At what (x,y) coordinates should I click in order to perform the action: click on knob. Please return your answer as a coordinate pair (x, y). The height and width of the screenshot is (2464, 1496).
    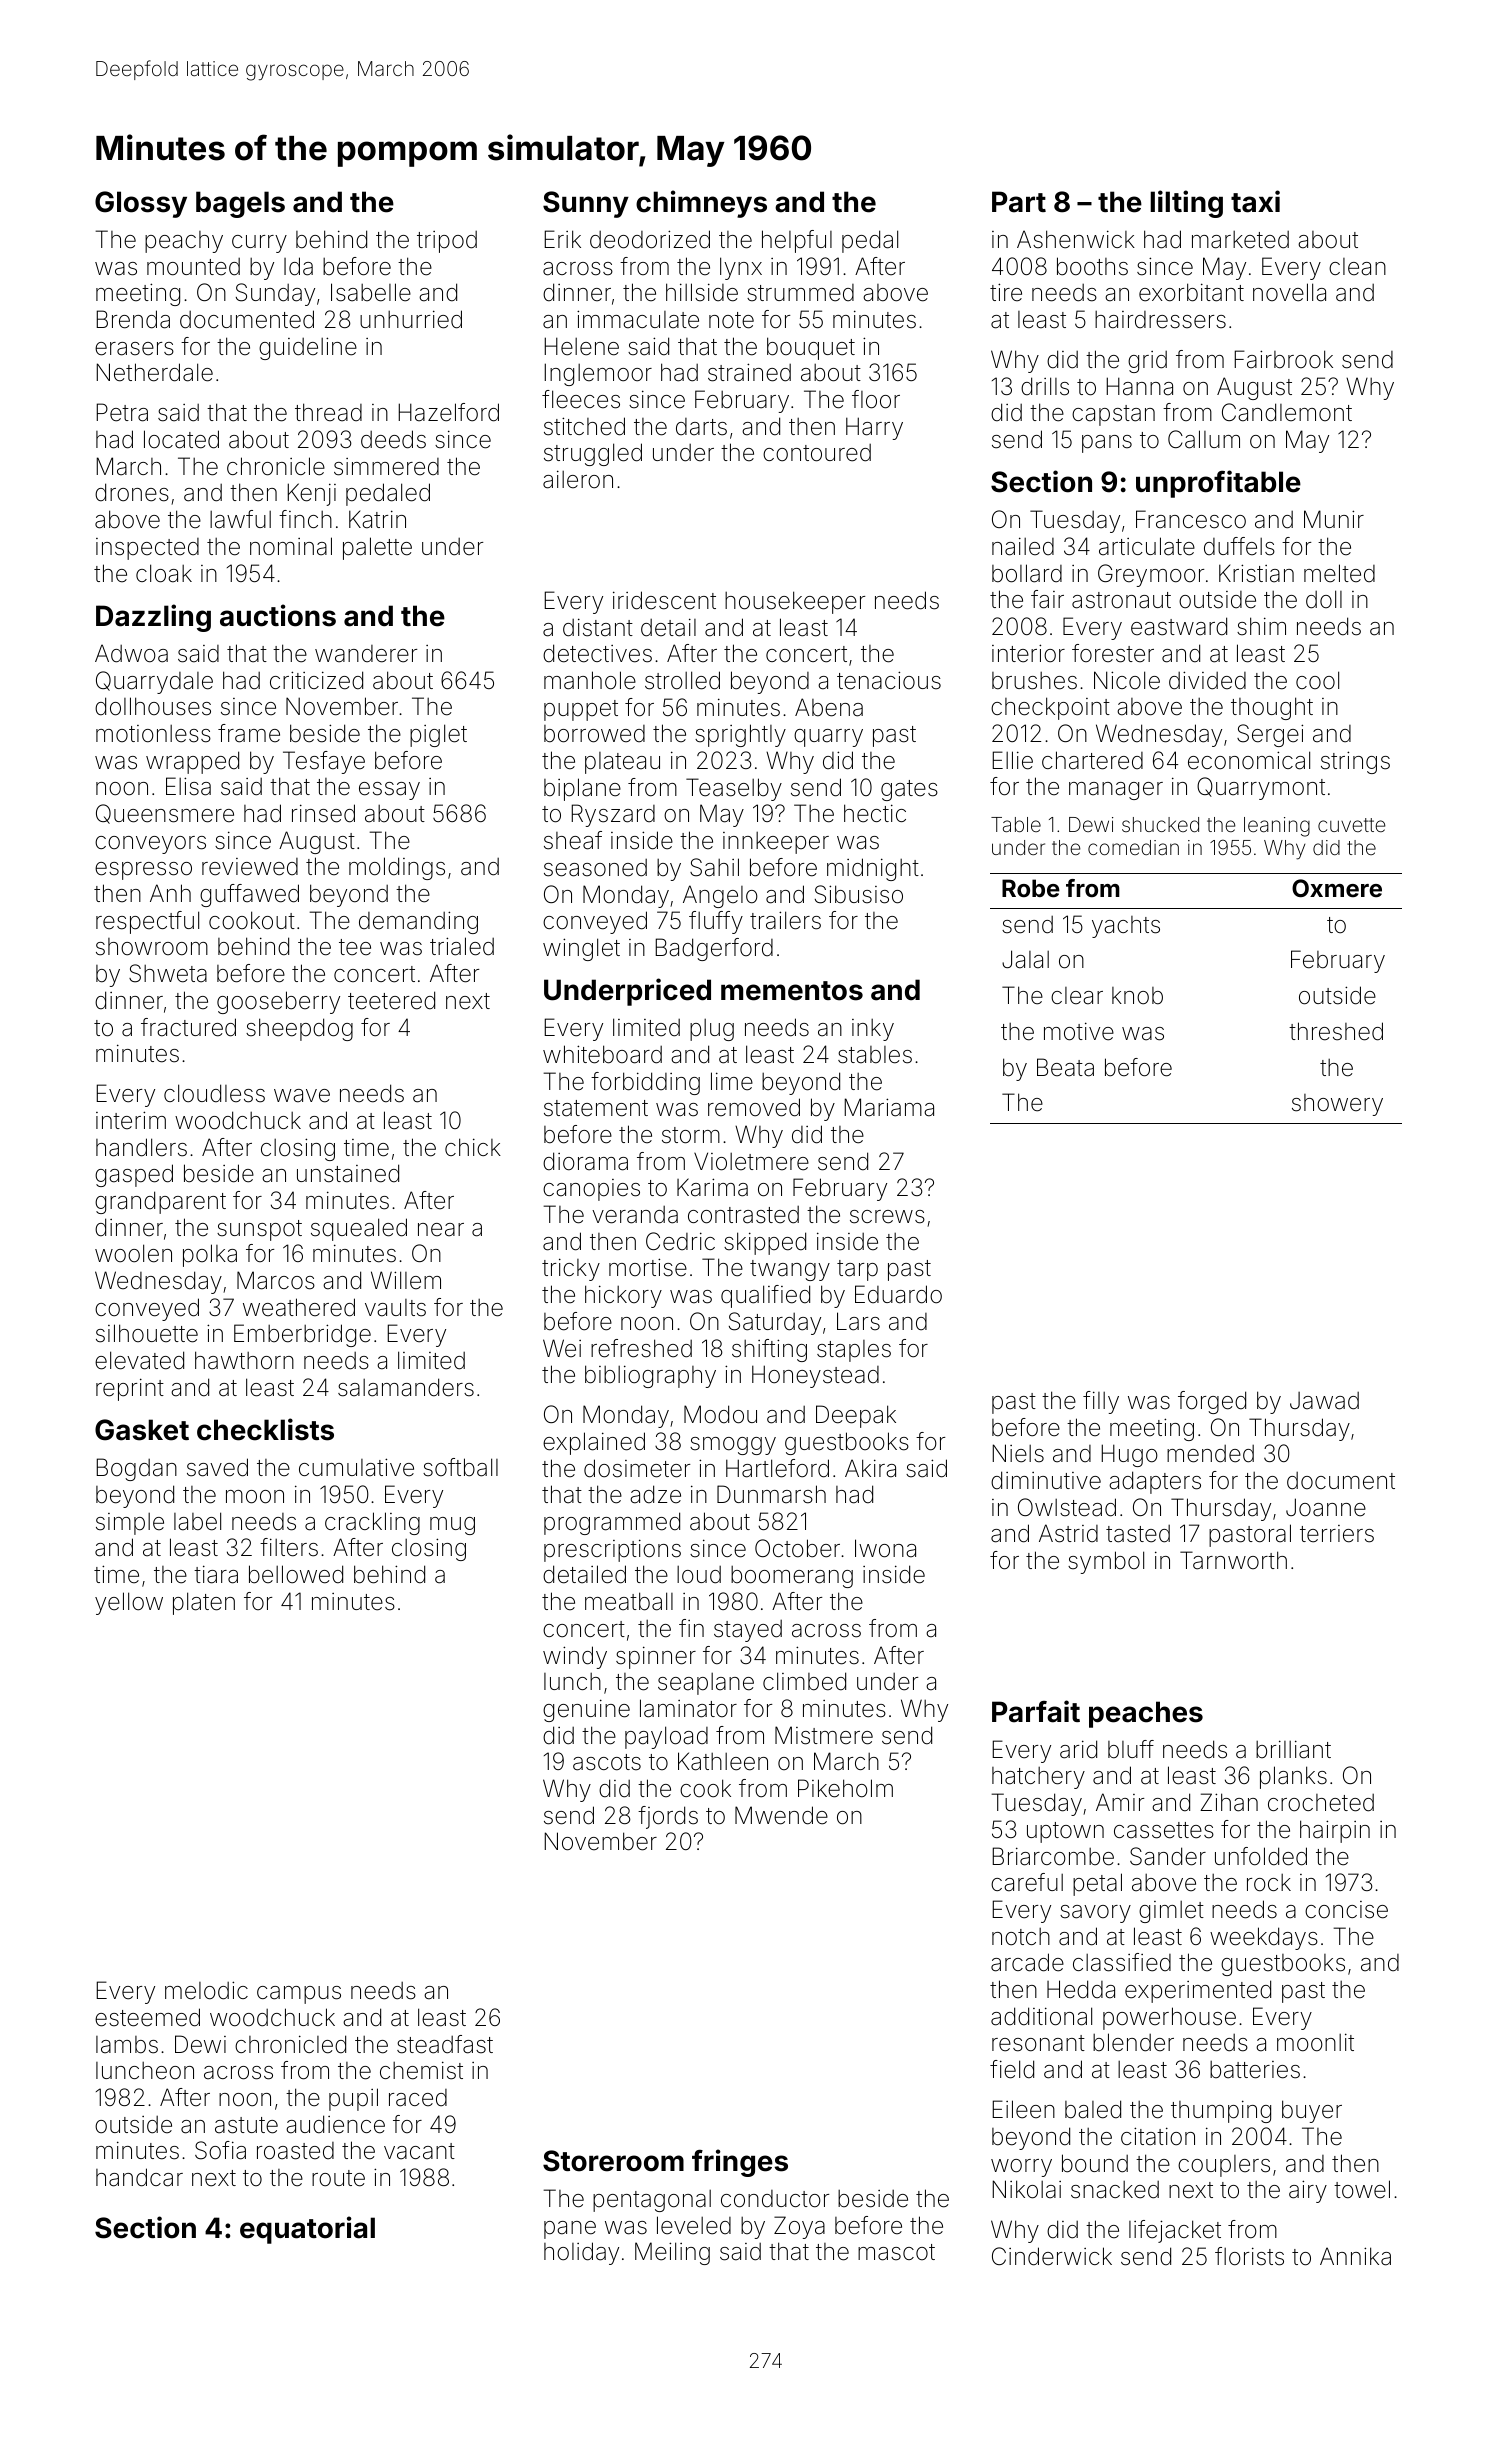
    Looking at the image, I should click on (1137, 996).
